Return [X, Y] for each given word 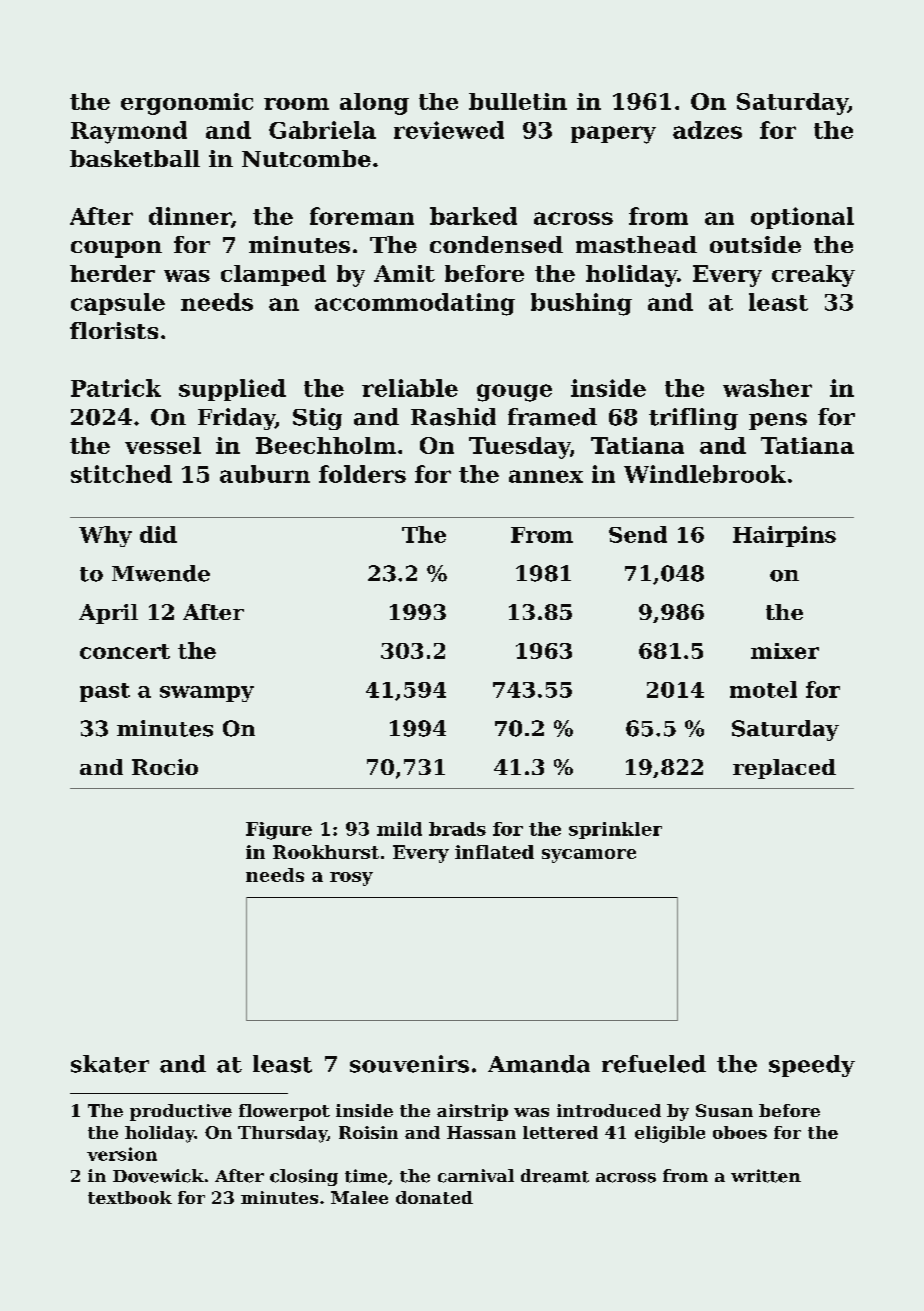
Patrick [116, 388]
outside [755, 244]
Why [105, 536]
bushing [581, 304]
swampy [207, 694]
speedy [812, 1066]
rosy [351, 879]
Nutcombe [306, 158]
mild [399, 829]
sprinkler [615, 830]
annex [546, 476]
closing [304, 1177]
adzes [707, 130]
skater [110, 1064]
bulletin [518, 101]
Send [638, 534]
